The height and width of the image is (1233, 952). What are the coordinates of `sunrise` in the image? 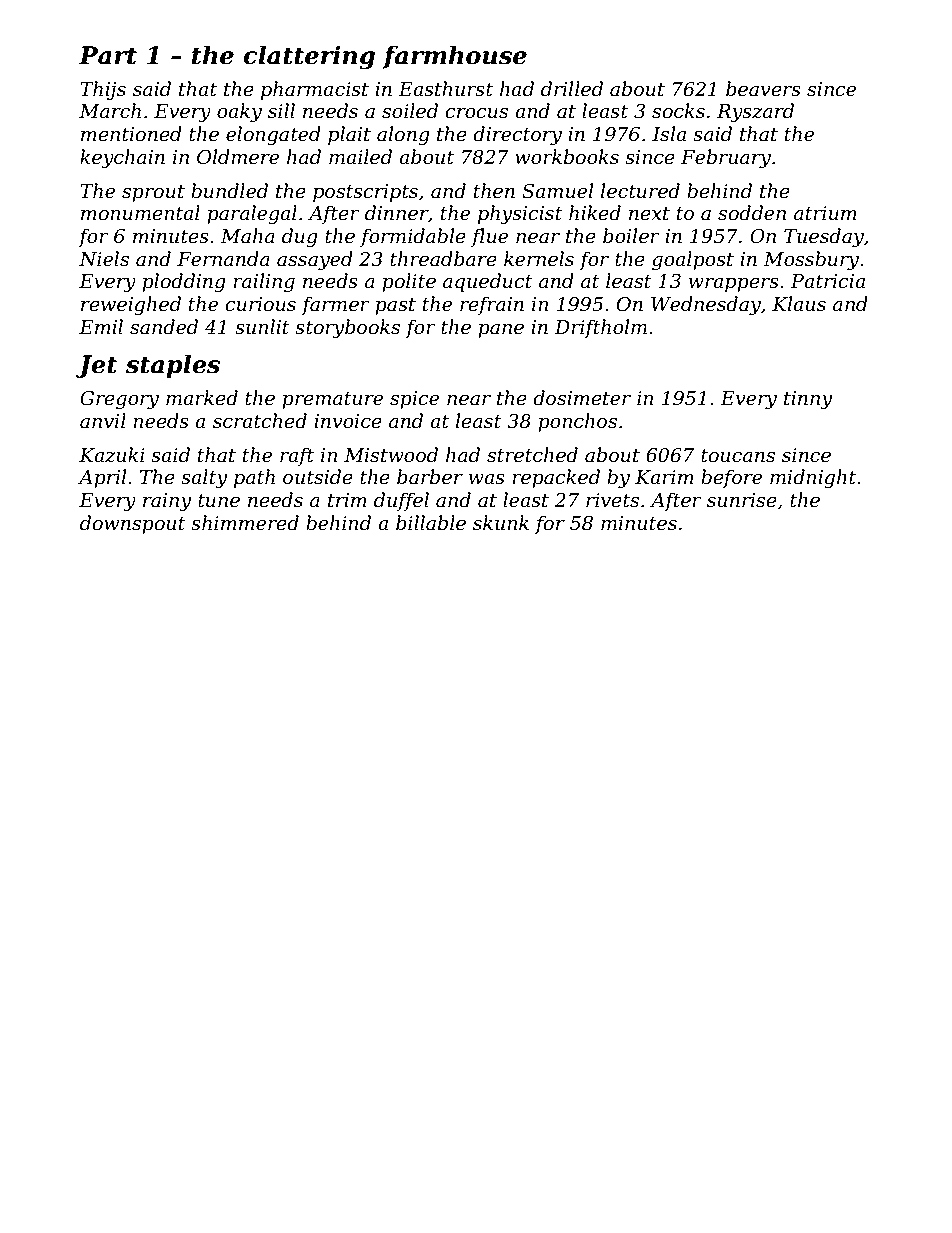 It's located at (742, 500).
